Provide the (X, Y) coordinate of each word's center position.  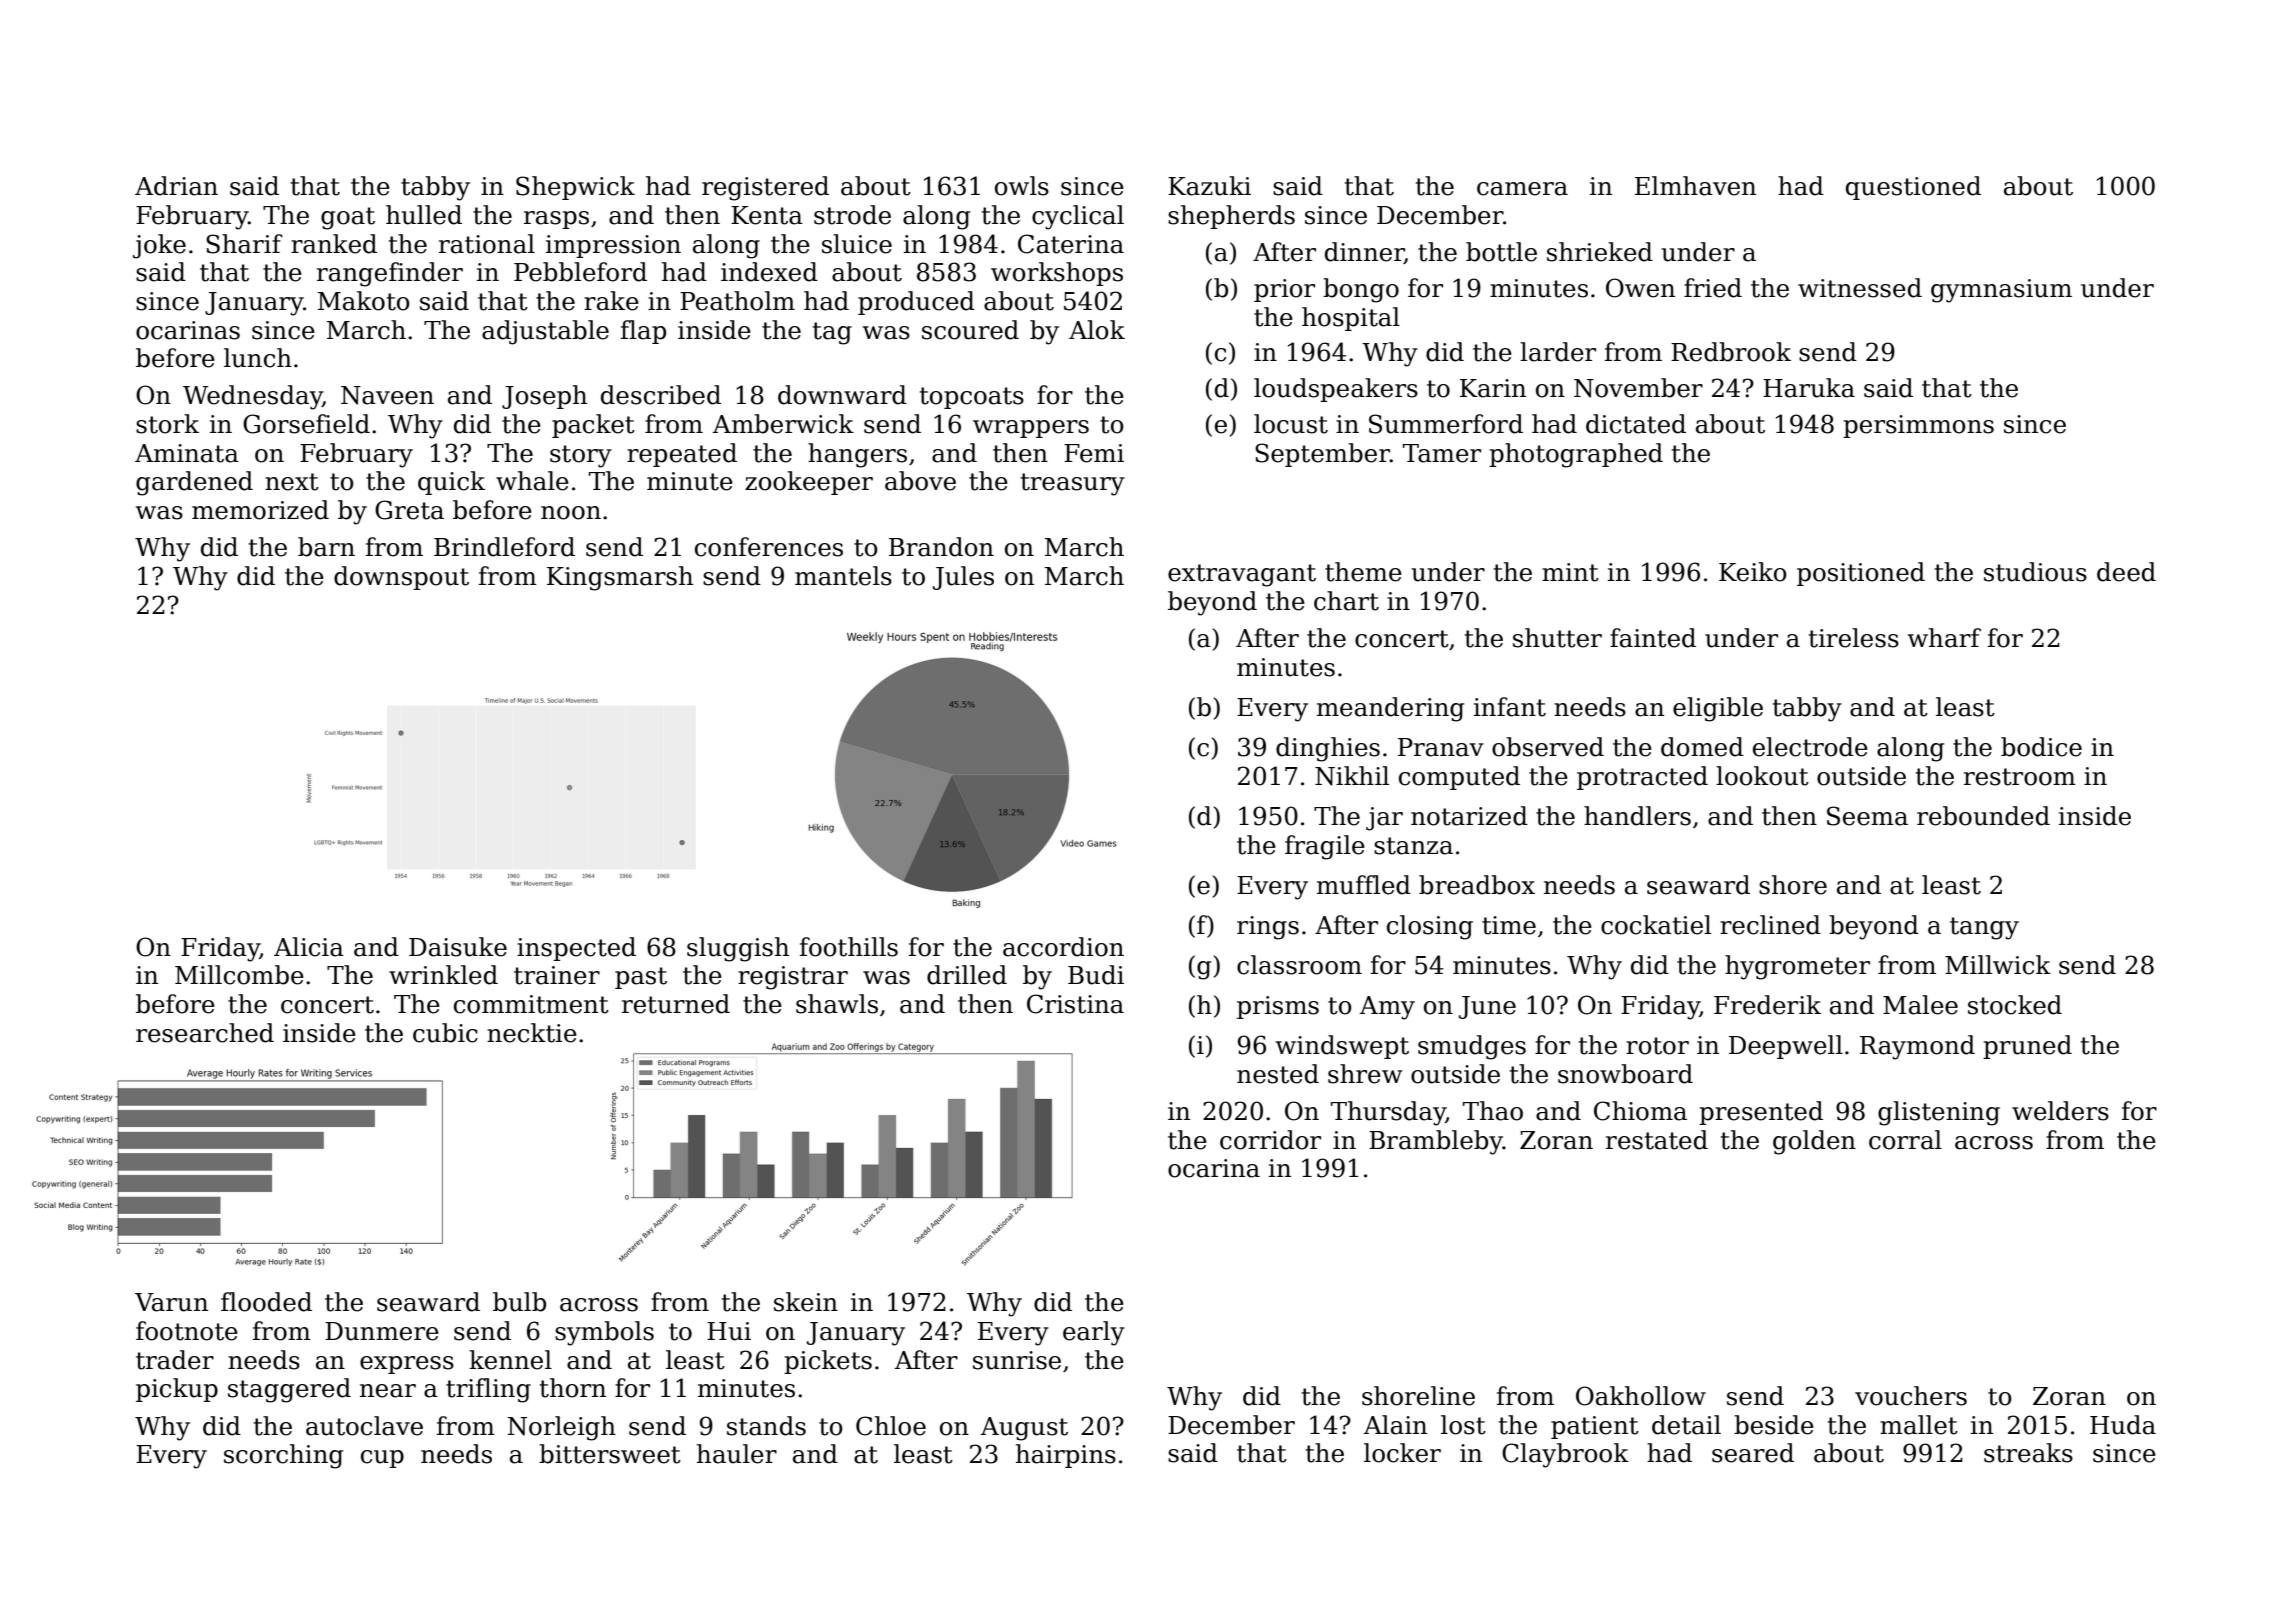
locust (1291, 424)
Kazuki (1209, 186)
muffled (1364, 885)
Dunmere (382, 1331)
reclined (1770, 925)
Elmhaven (1695, 186)
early (1094, 1333)
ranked (334, 244)
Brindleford (504, 547)
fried (1713, 288)
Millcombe (239, 975)
